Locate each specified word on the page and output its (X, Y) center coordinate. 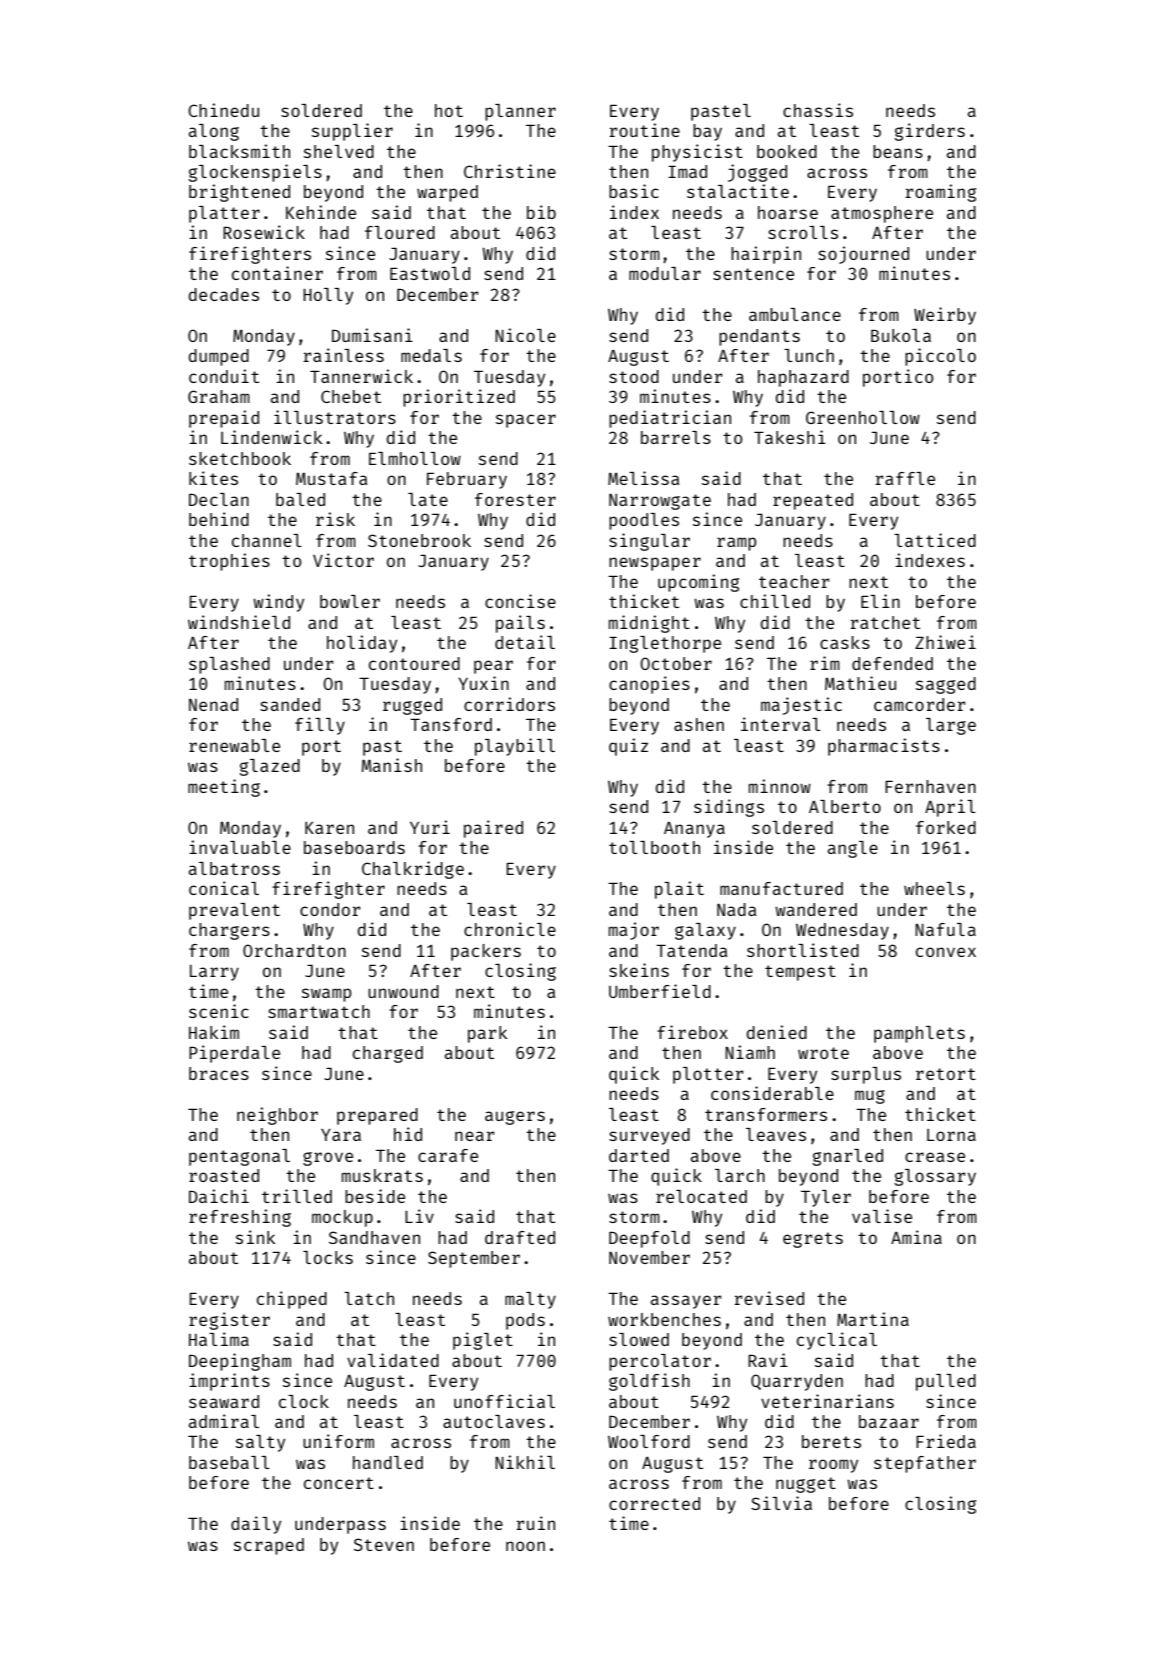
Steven (384, 1544)
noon (525, 1546)
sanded (290, 704)
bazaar (889, 1421)
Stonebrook (419, 540)
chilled (775, 601)
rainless (343, 355)
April (950, 808)
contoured (414, 663)
